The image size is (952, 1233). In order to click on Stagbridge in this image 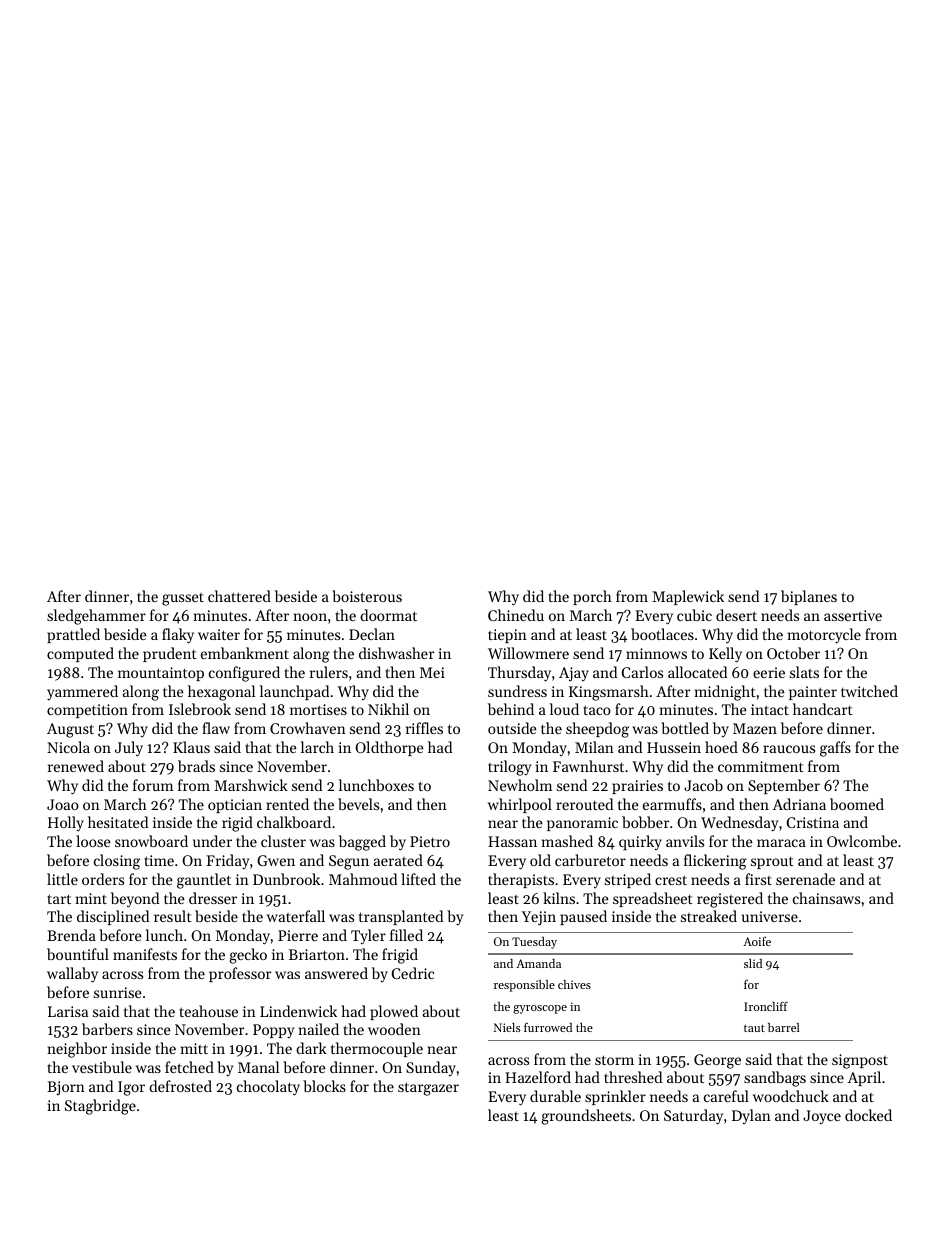, I will do `click(100, 1107)`.
